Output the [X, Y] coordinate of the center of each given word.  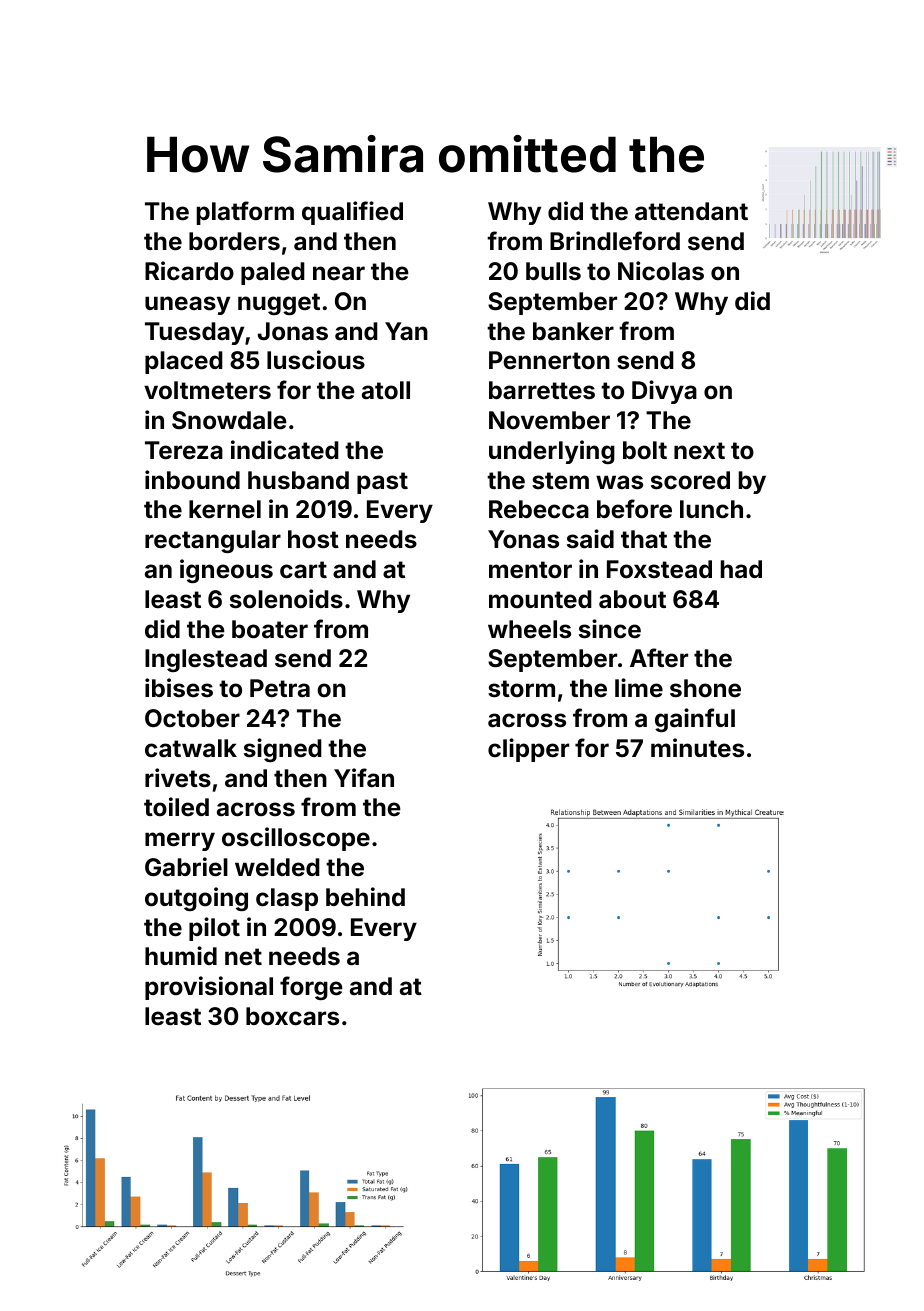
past [382, 483]
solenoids [286, 599]
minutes [697, 748]
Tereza [184, 450]
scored [690, 480]
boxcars [292, 1016]
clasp [287, 899]
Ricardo [189, 271]
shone [705, 688]
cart [303, 570]
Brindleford [615, 241]
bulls [553, 271]
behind [365, 897]
